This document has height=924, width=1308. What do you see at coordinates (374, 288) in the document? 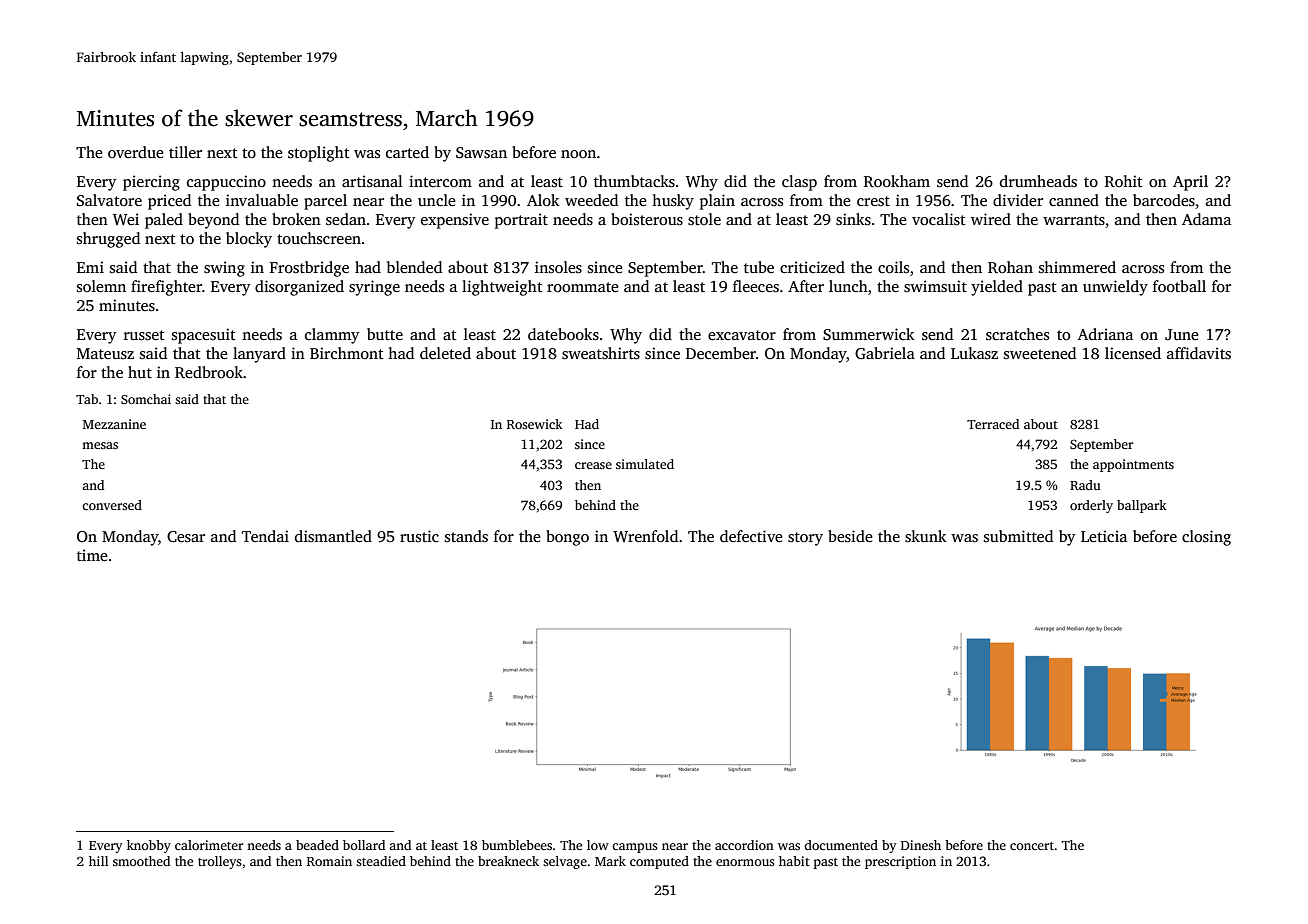
I see `syringe` at bounding box center [374, 288].
